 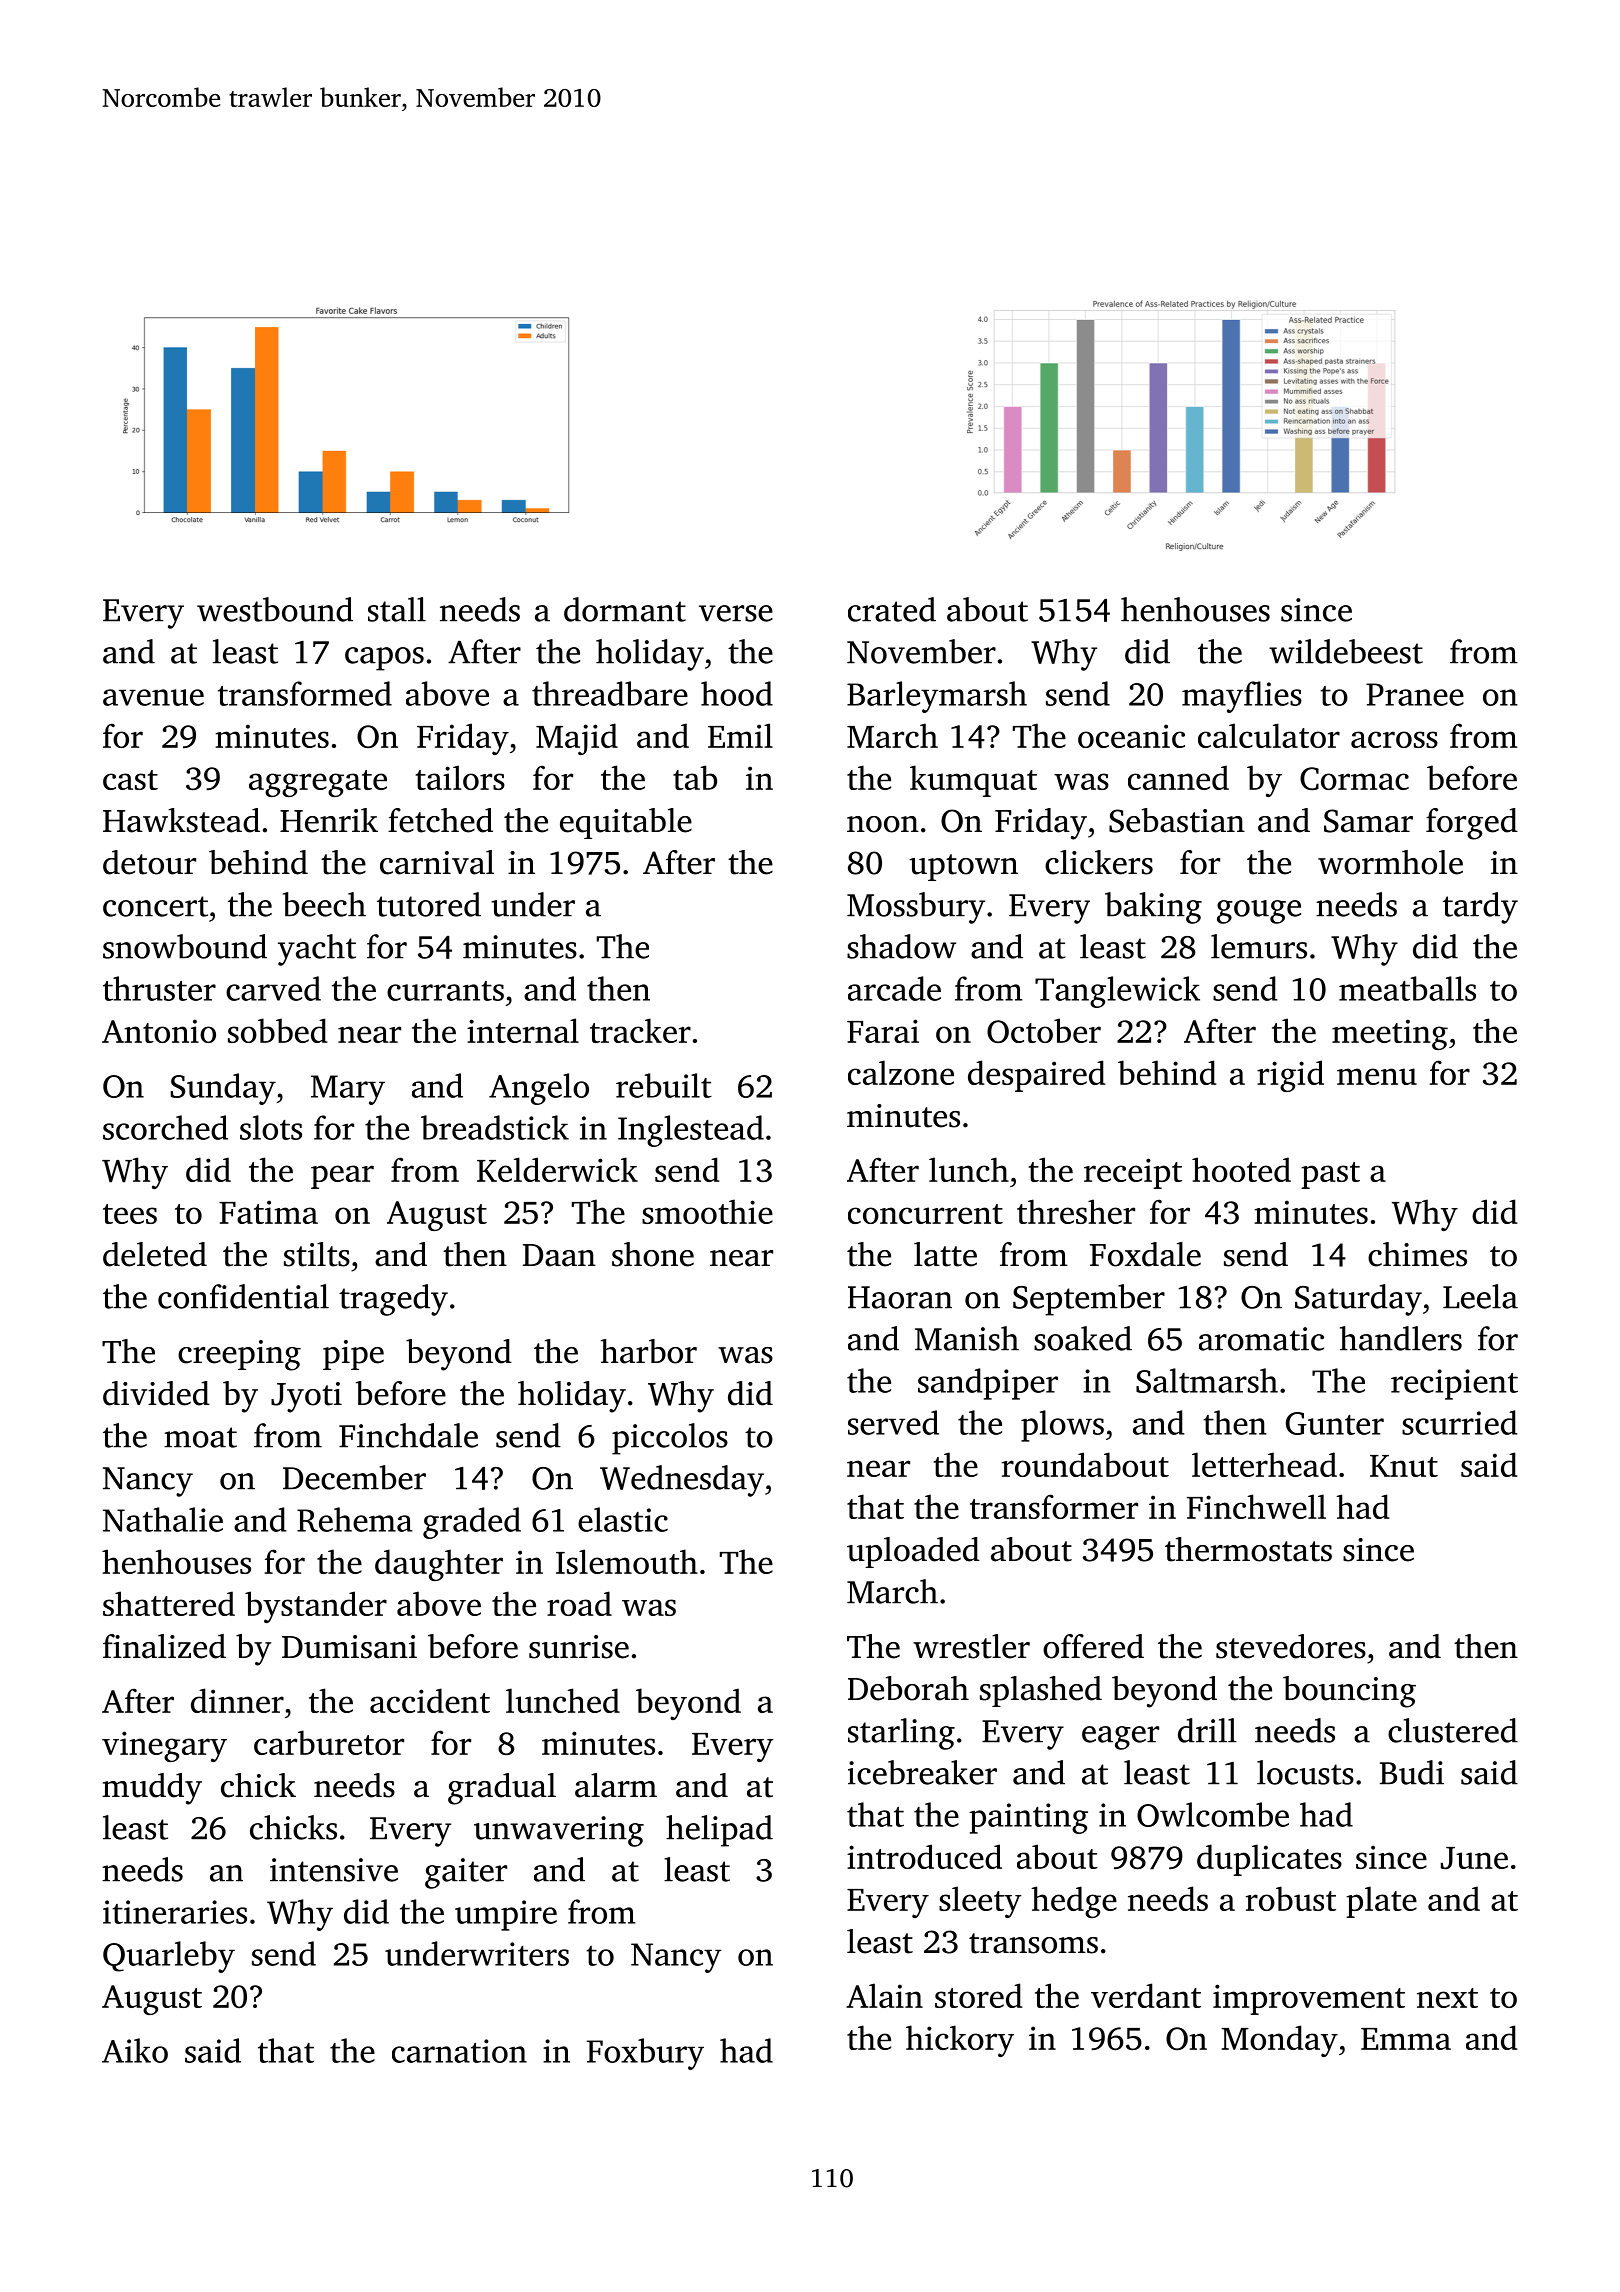 I want to click on Finchdale, so click(x=408, y=1435).
